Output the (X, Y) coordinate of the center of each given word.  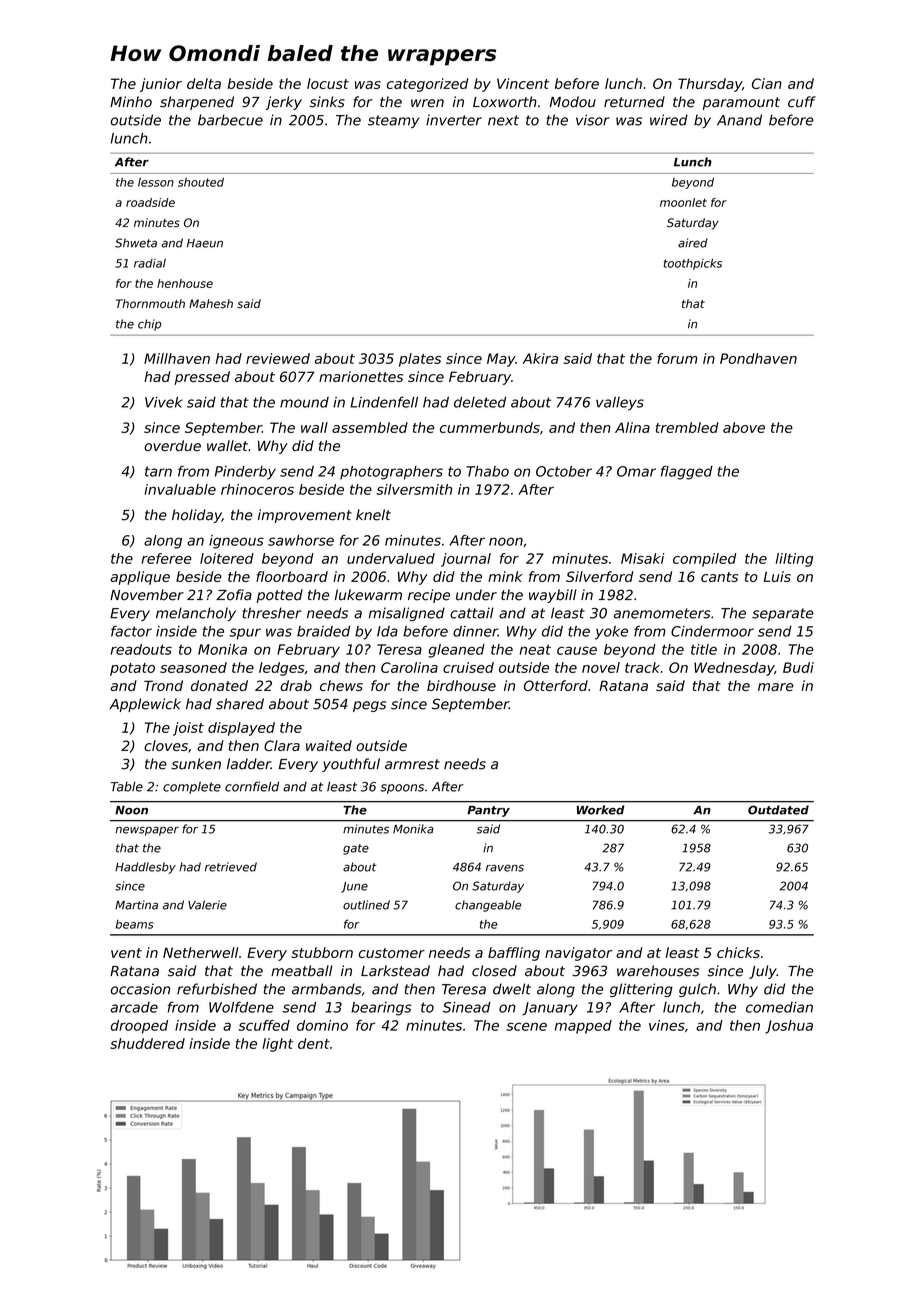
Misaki (643, 558)
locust (328, 83)
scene (526, 1026)
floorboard (292, 576)
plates (420, 360)
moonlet (683, 202)
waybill (553, 596)
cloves (166, 745)
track (642, 667)
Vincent (523, 83)
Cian (767, 83)
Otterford (556, 685)
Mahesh (211, 304)
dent (314, 1043)
